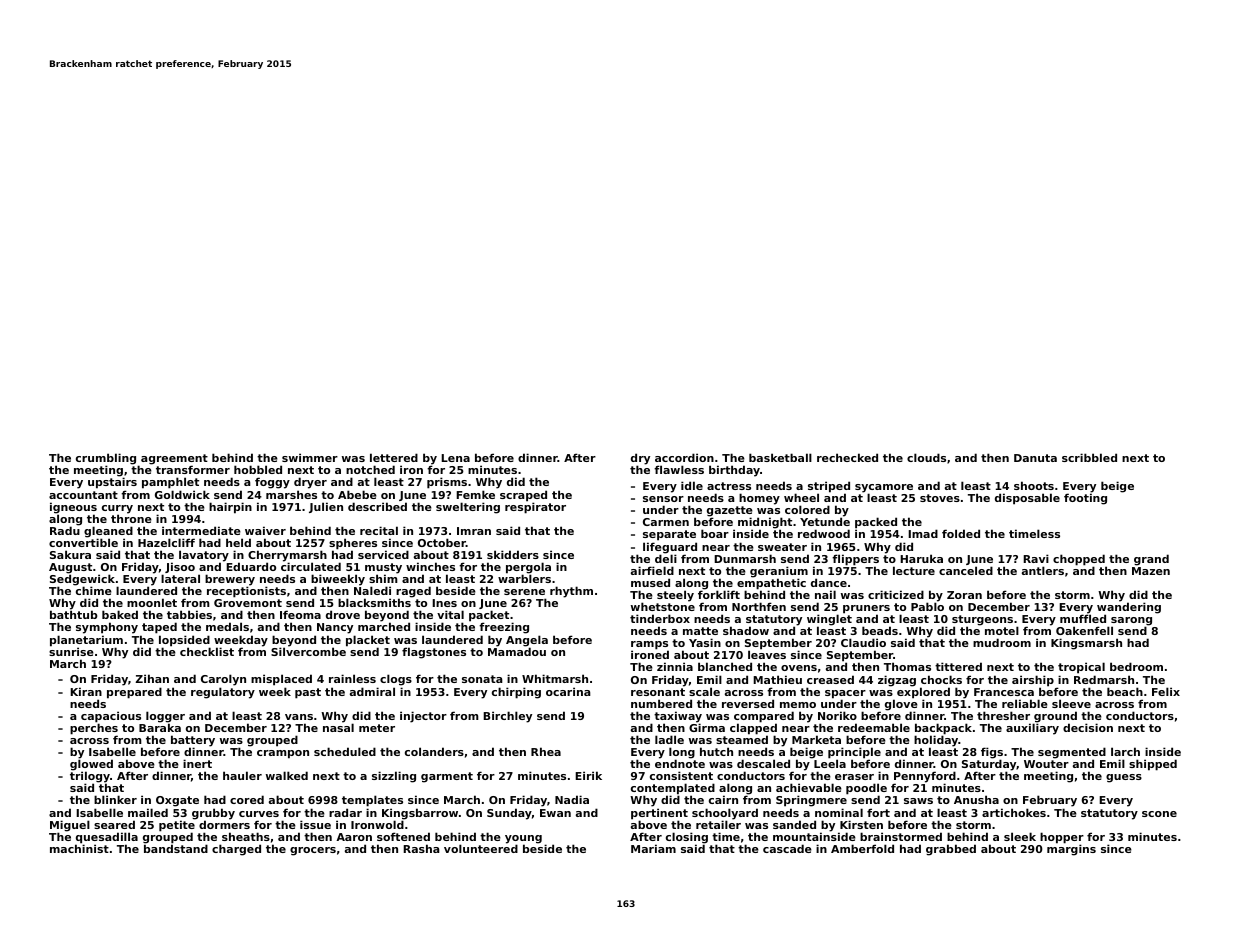 This image has width=1233, height=952. Describe the element at coordinates (914, 570) in the image. I see `lecture` at that location.
